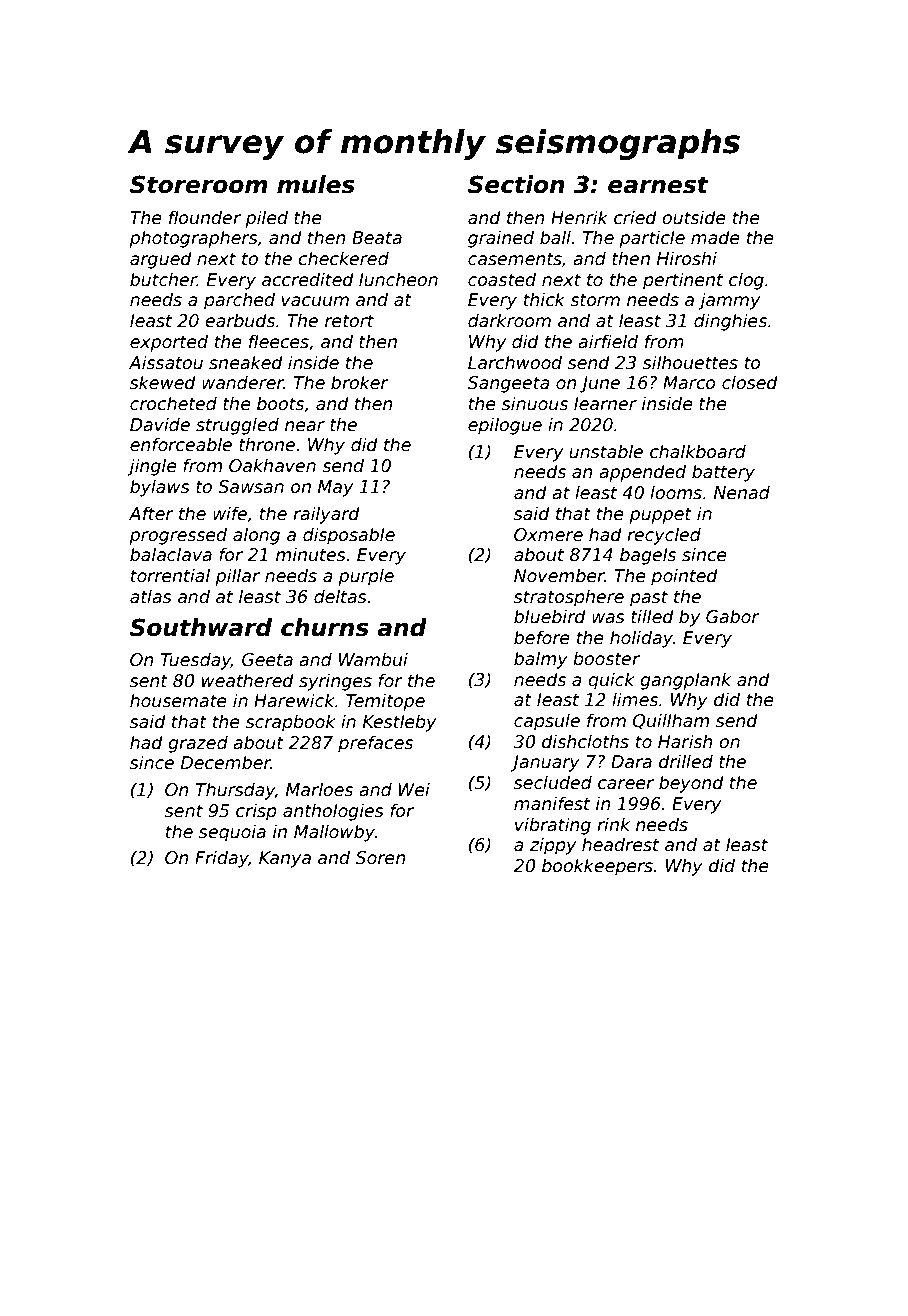 The height and width of the screenshot is (1316, 908). What do you see at coordinates (152, 467) in the screenshot?
I see `jingle` at bounding box center [152, 467].
